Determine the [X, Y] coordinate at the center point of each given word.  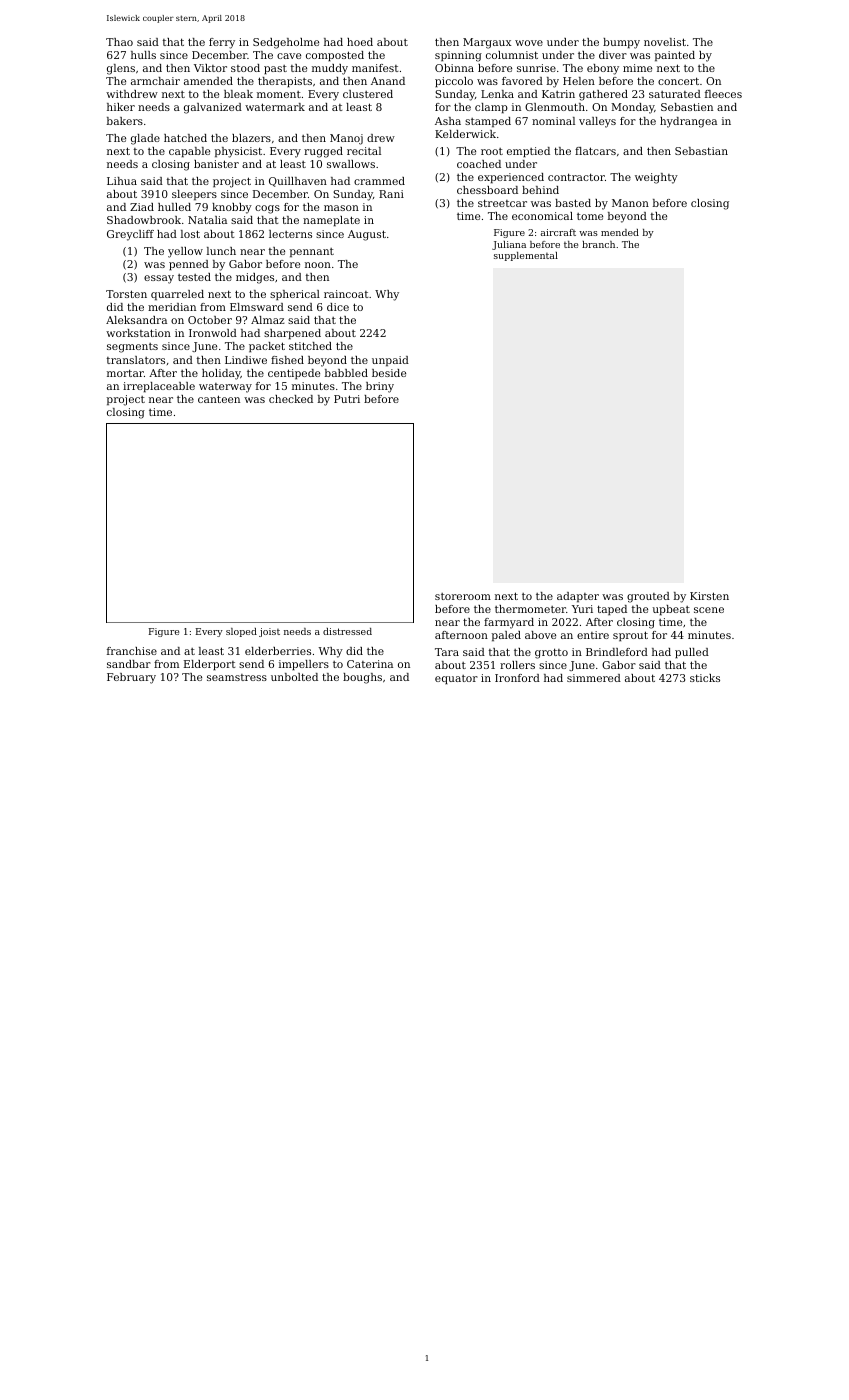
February [131, 678]
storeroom [463, 596]
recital [364, 151]
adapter [578, 597]
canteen [219, 399]
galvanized [213, 108]
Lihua [122, 181]
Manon [630, 203]
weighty [656, 178]
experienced [511, 178]
